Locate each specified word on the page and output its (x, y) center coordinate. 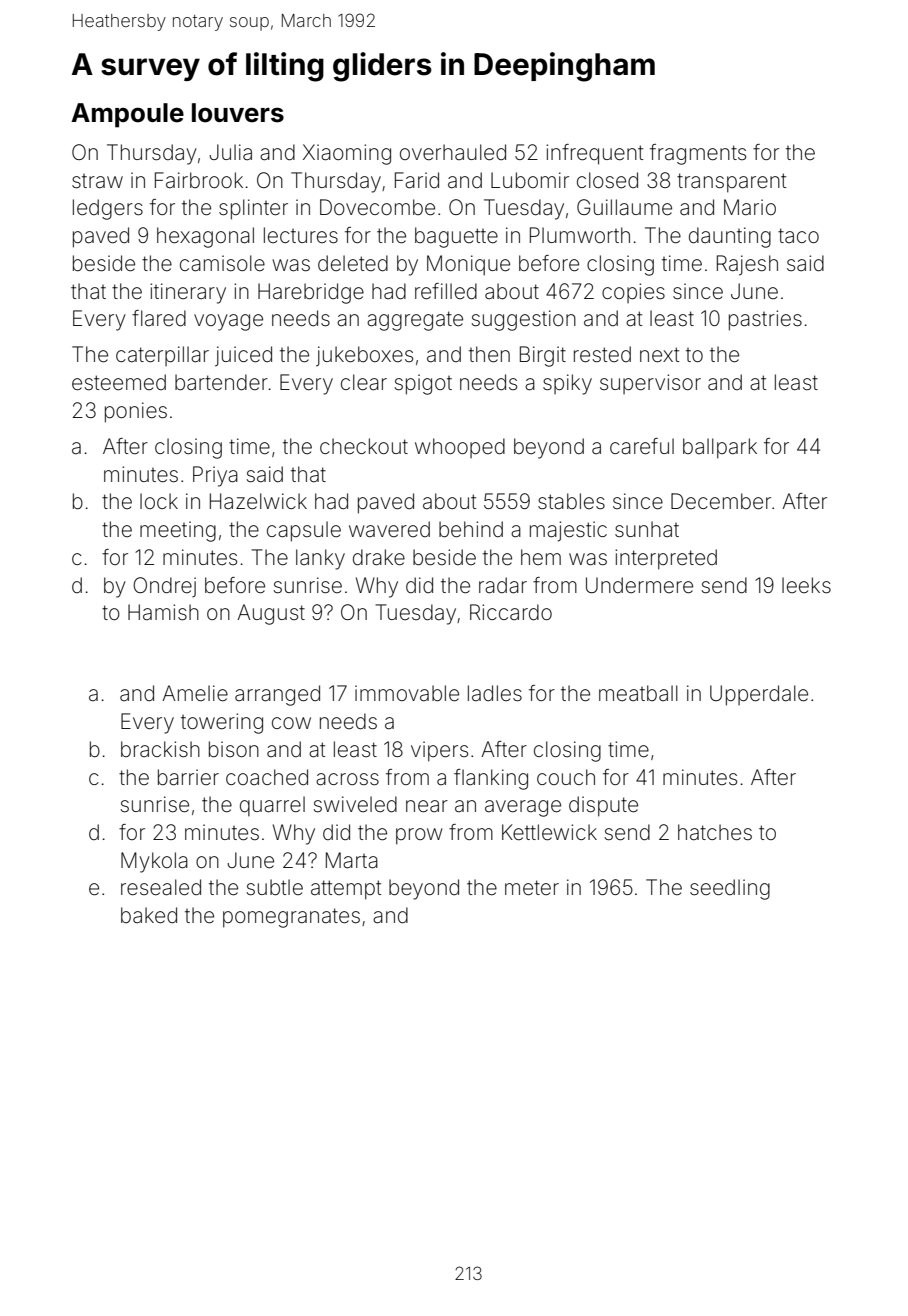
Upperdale (759, 695)
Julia (230, 152)
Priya (215, 476)
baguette (456, 237)
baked (149, 915)
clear (364, 382)
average (523, 808)
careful (642, 446)
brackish (160, 749)
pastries (765, 320)
